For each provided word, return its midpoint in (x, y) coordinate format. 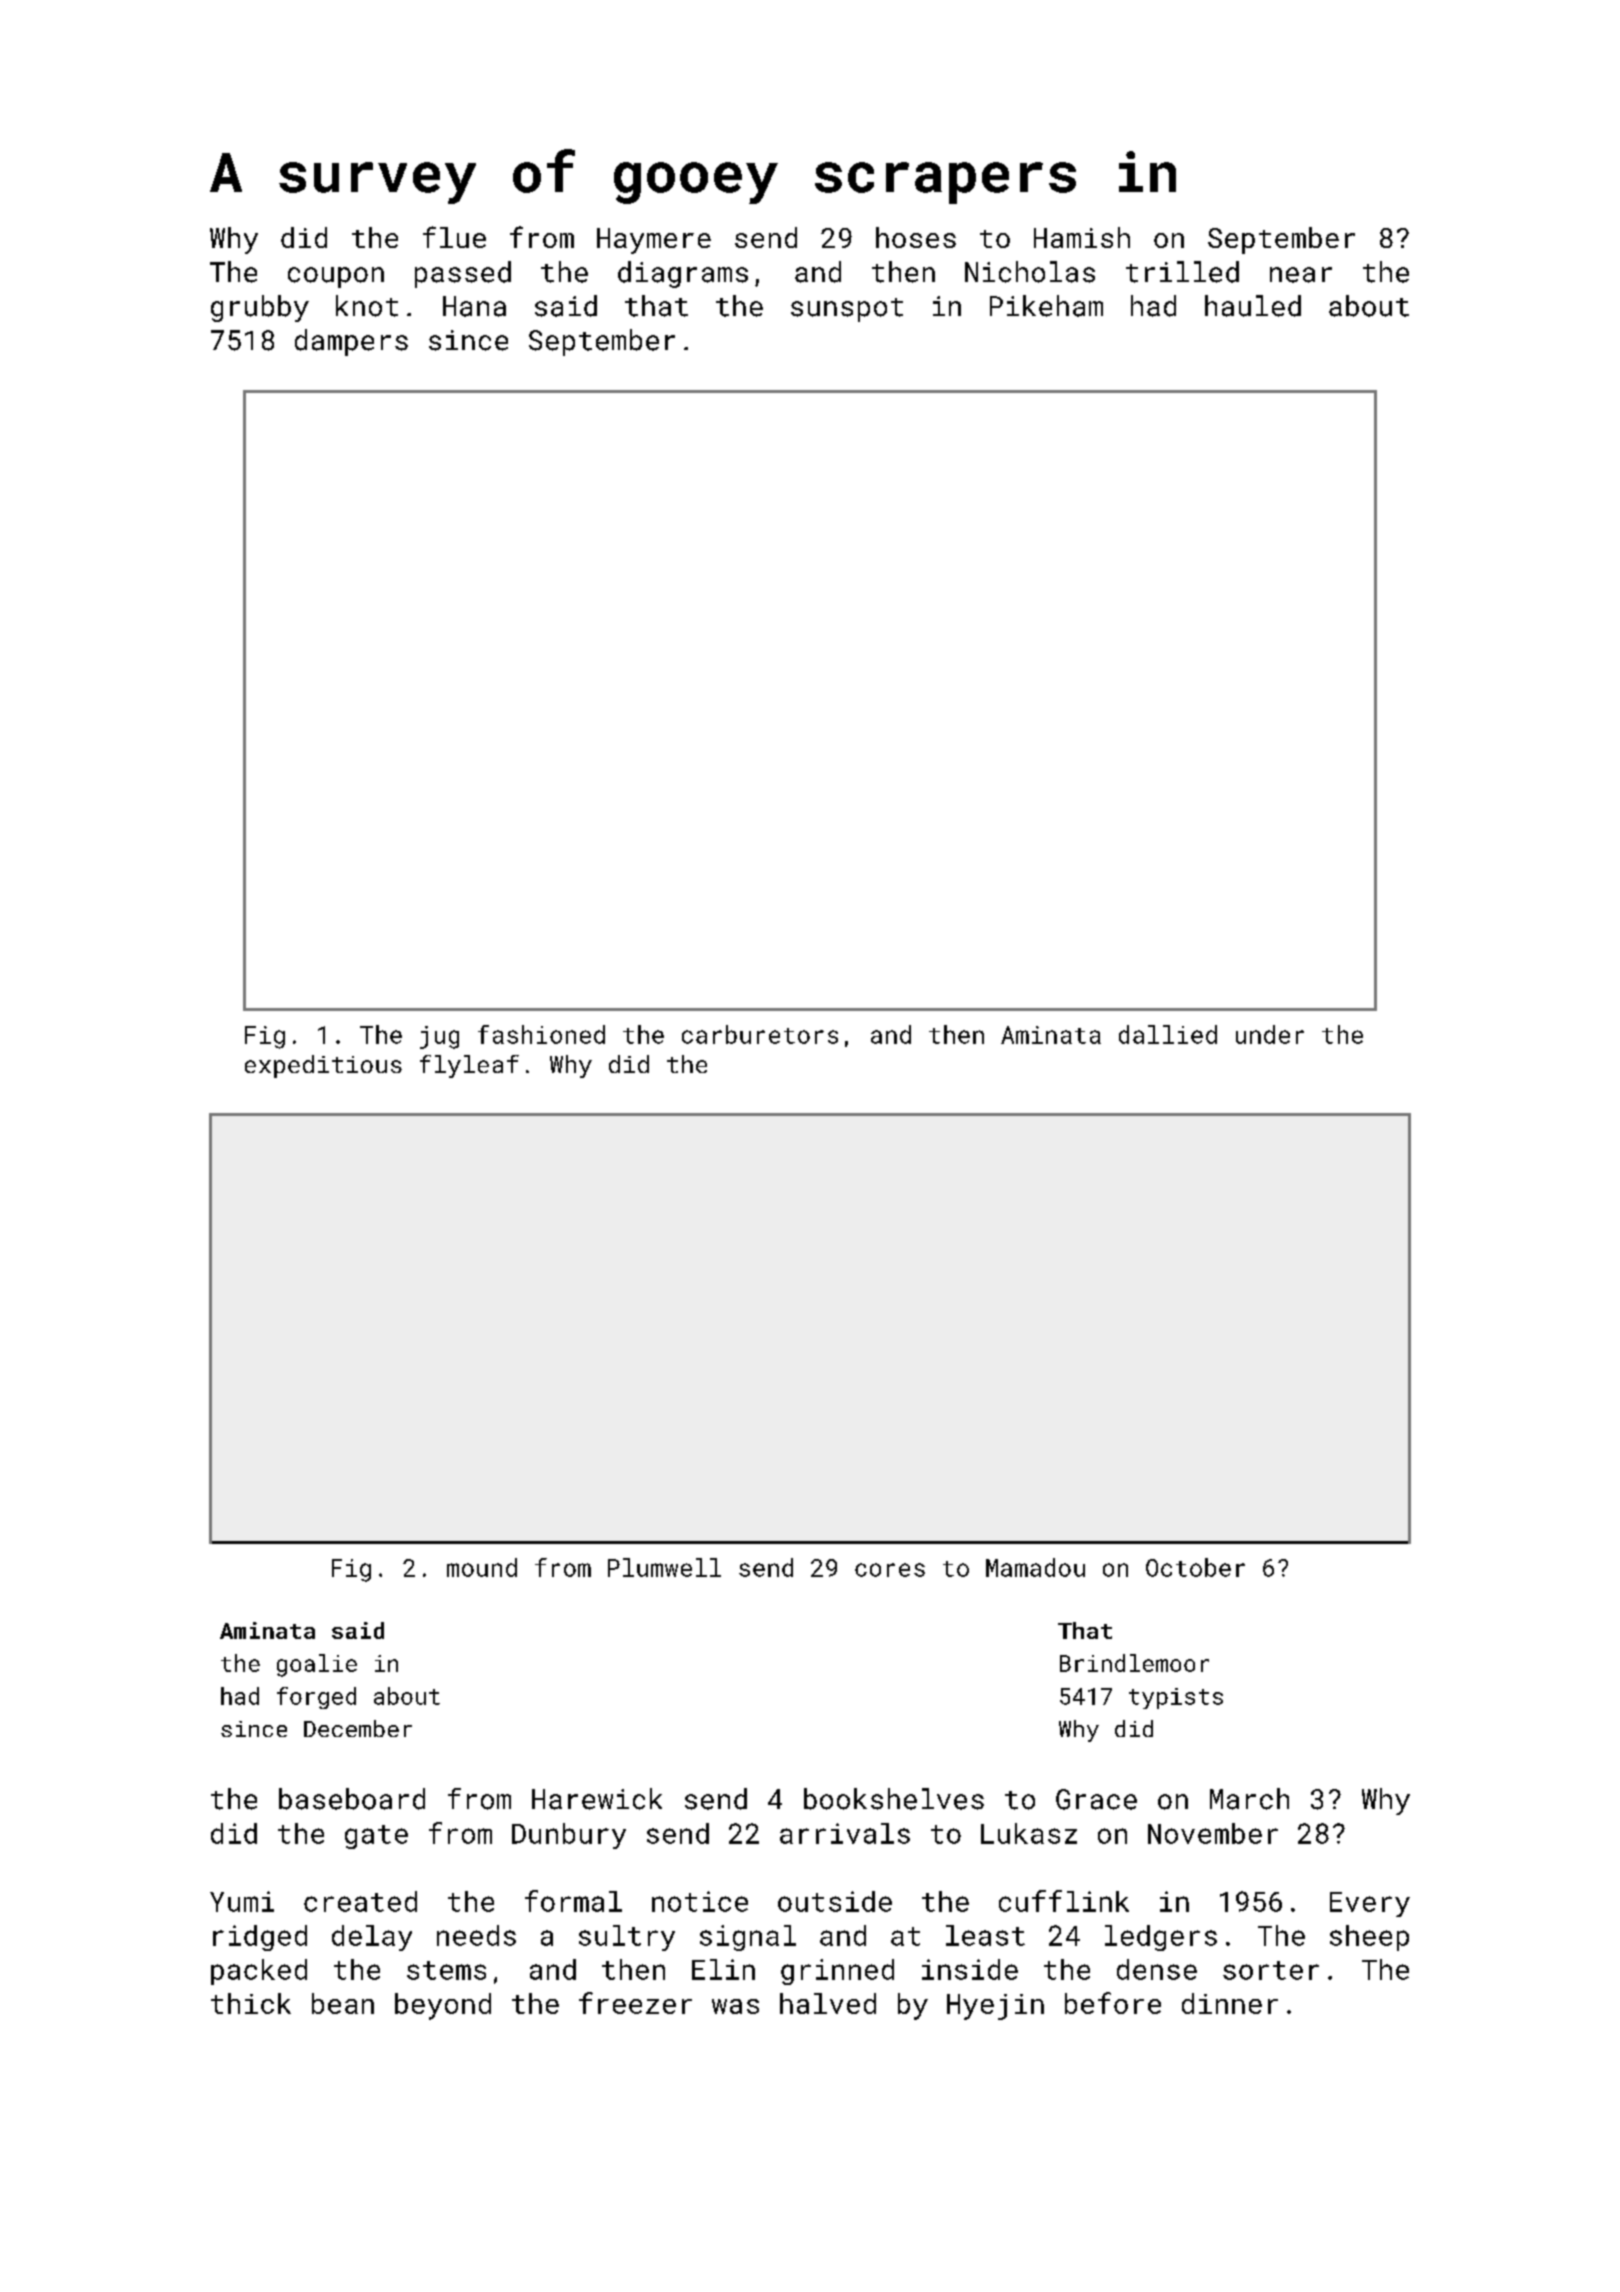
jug (439, 1037)
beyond (443, 2006)
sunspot (847, 310)
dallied (1168, 1034)
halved (828, 2003)
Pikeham (1046, 306)
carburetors (760, 1034)
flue (454, 237)
